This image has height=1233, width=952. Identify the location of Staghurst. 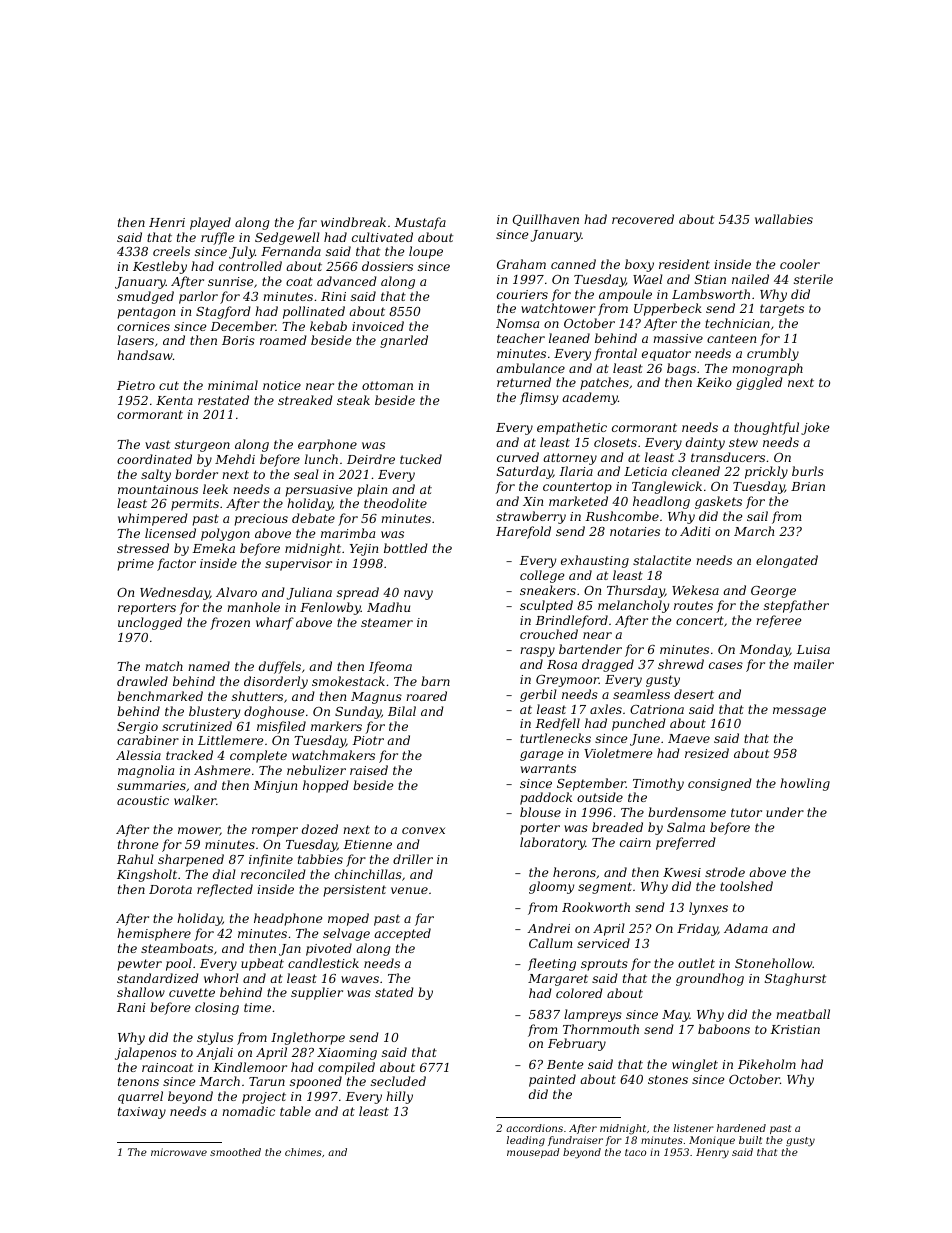
(795, 979).
